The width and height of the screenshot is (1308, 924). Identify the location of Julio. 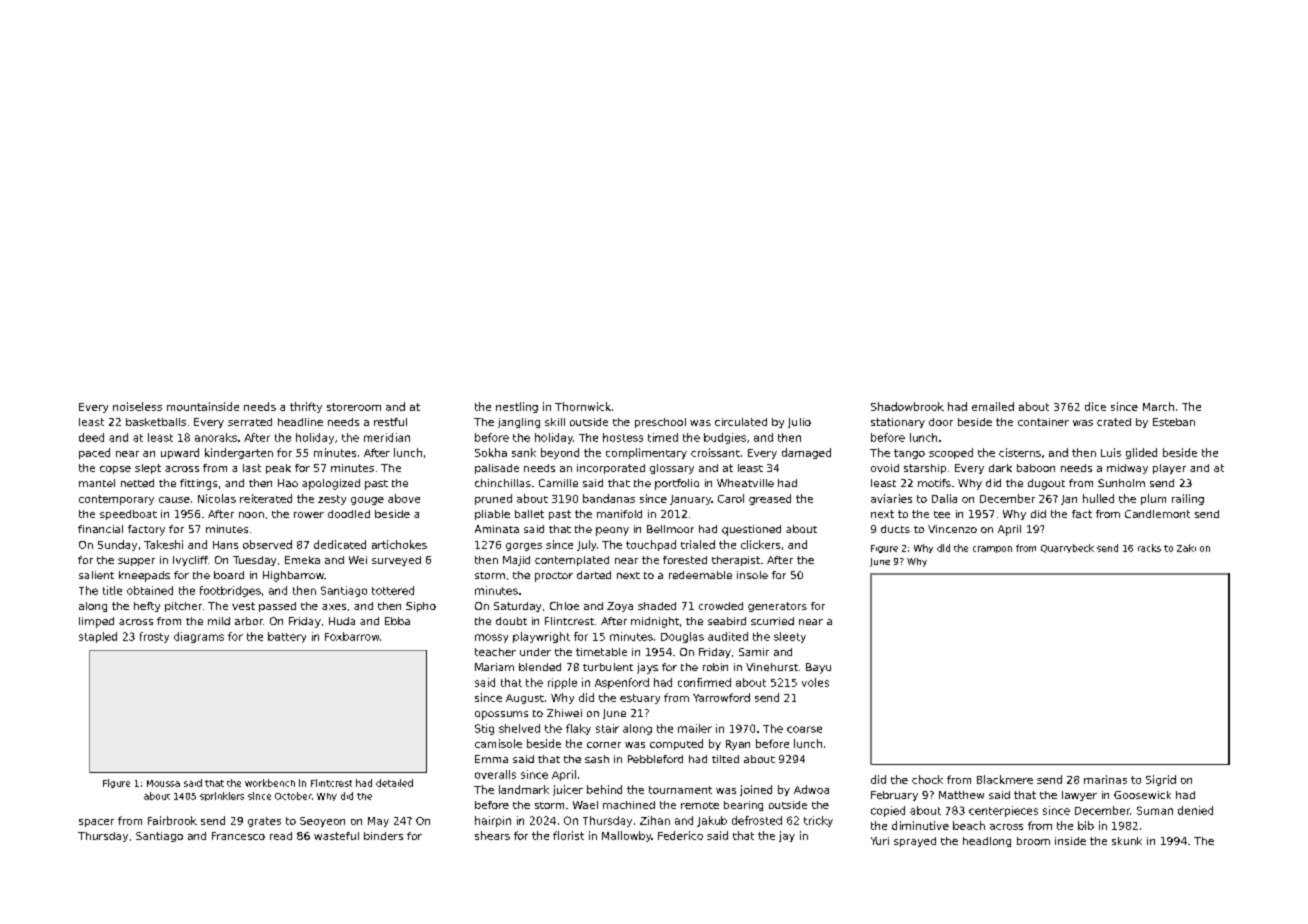
(799, 423).
